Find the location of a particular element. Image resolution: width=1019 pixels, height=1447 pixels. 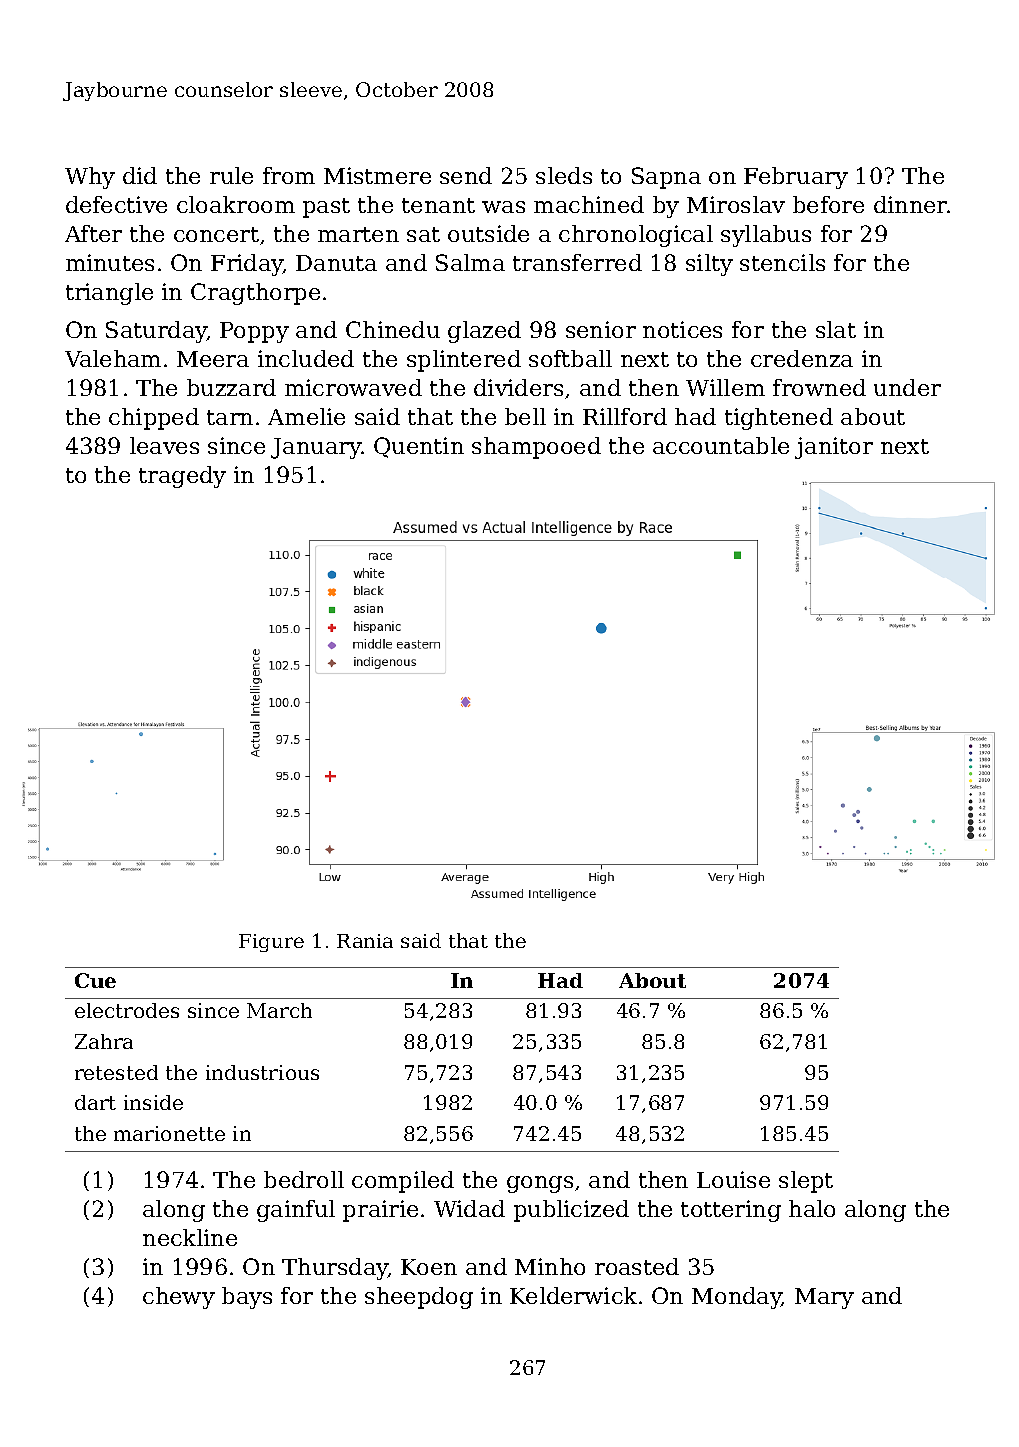

tragedy is located at coordinates (182, 477).
